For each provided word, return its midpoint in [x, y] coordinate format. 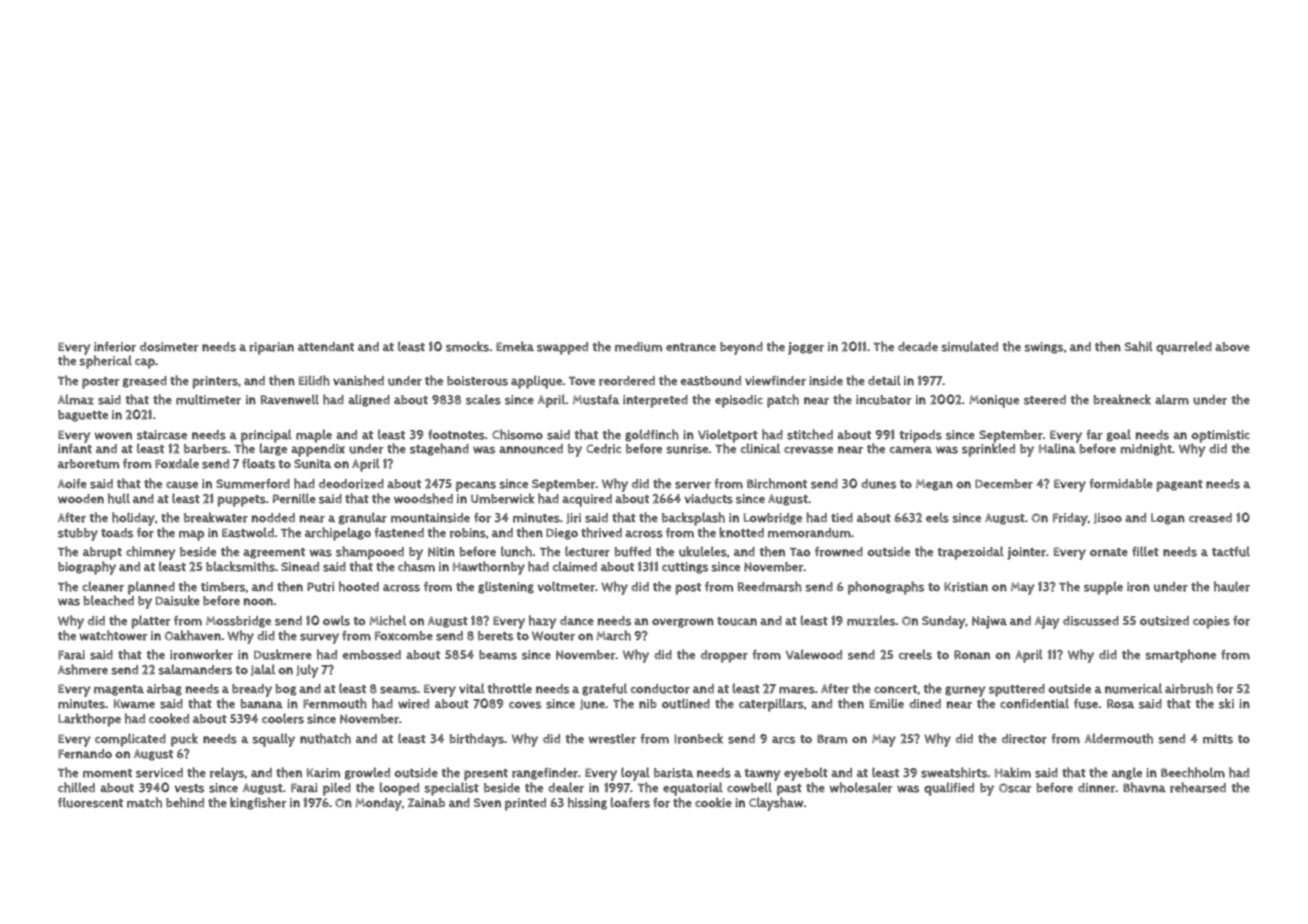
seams [398, 690]
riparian [271, 348]
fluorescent [90, 802]
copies [1211, 622]
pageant [1179, 486]
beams [498, 655]
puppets [241, 501]
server [693, 485]
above [1232, 347]
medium [638, 347]
